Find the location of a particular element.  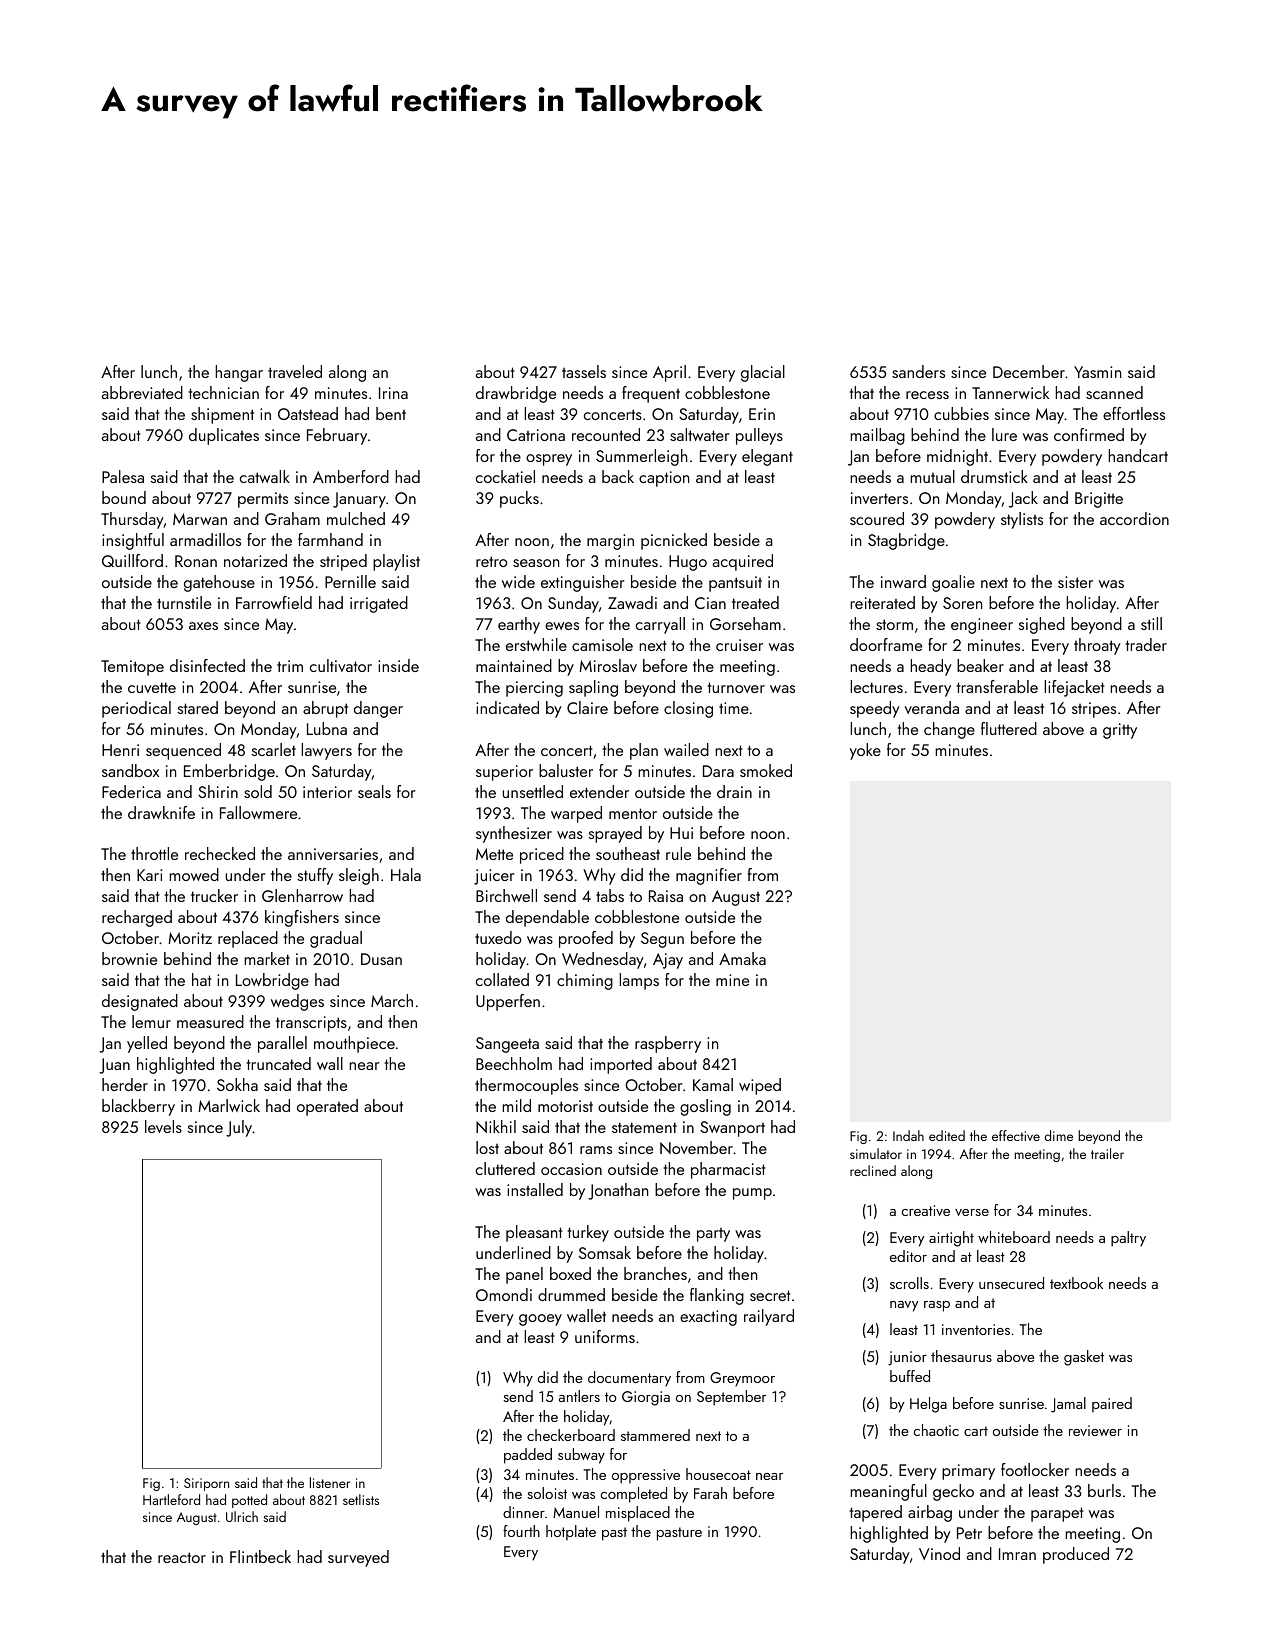

panel is located at coordinates (524, 1275).
